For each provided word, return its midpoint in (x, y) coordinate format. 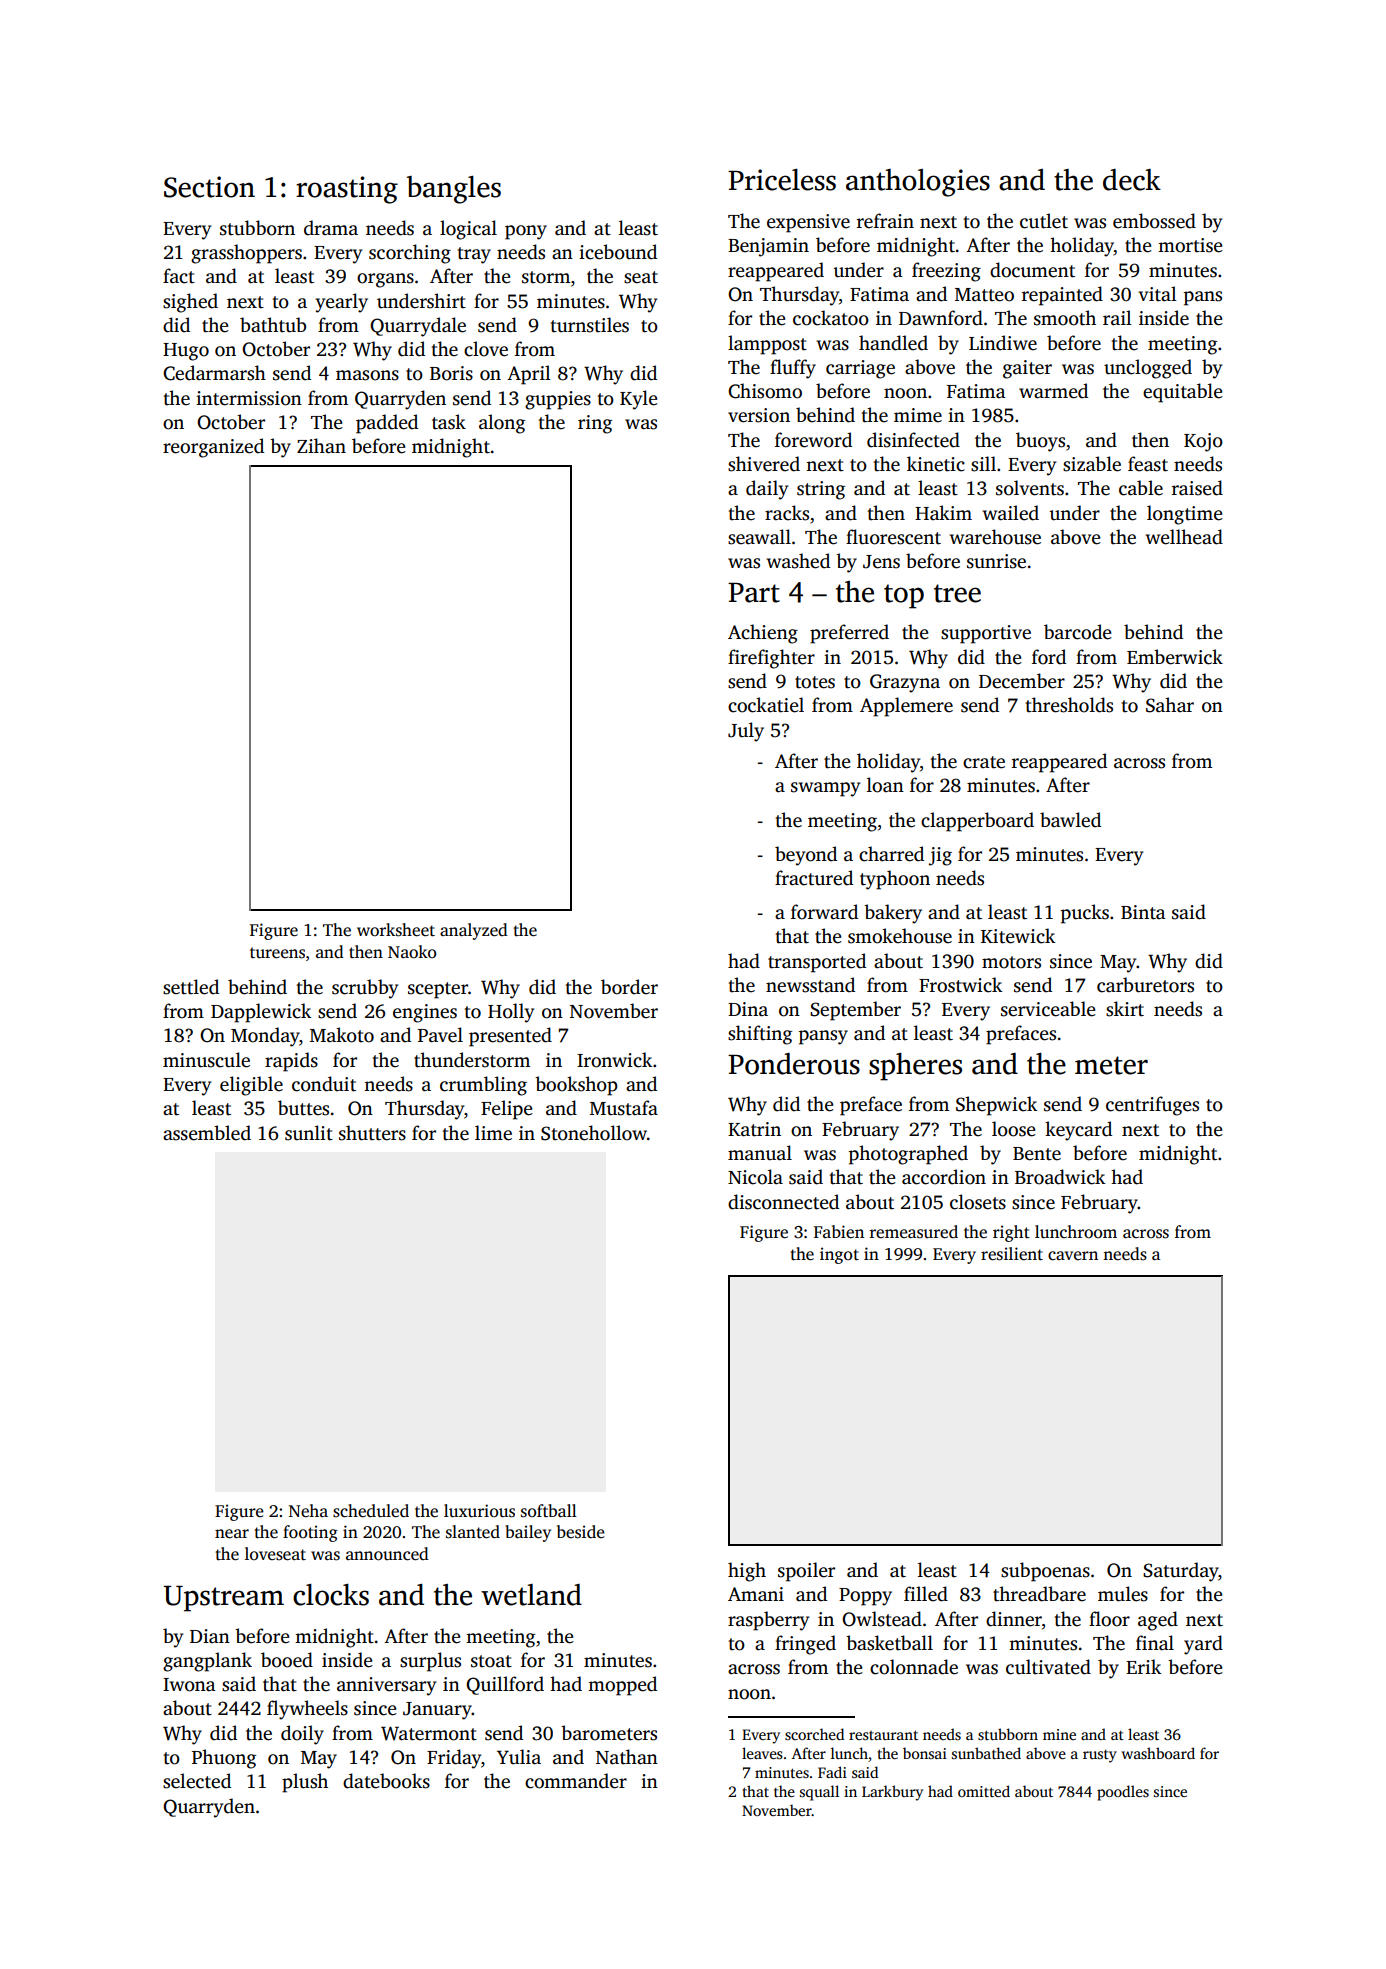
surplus (430, 1662)
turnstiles (589, 325)
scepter (438, 990)
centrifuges (1152, 1106)
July (746, 732)
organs (385, 280)
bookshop (576, 1086)
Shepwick (996, 1106)
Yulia (519, 1757)
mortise (1190, 245)
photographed (908, 1155)
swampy (825, 789)
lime (493, 1133)
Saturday (1181, 1572)
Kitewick (1018, 936)
